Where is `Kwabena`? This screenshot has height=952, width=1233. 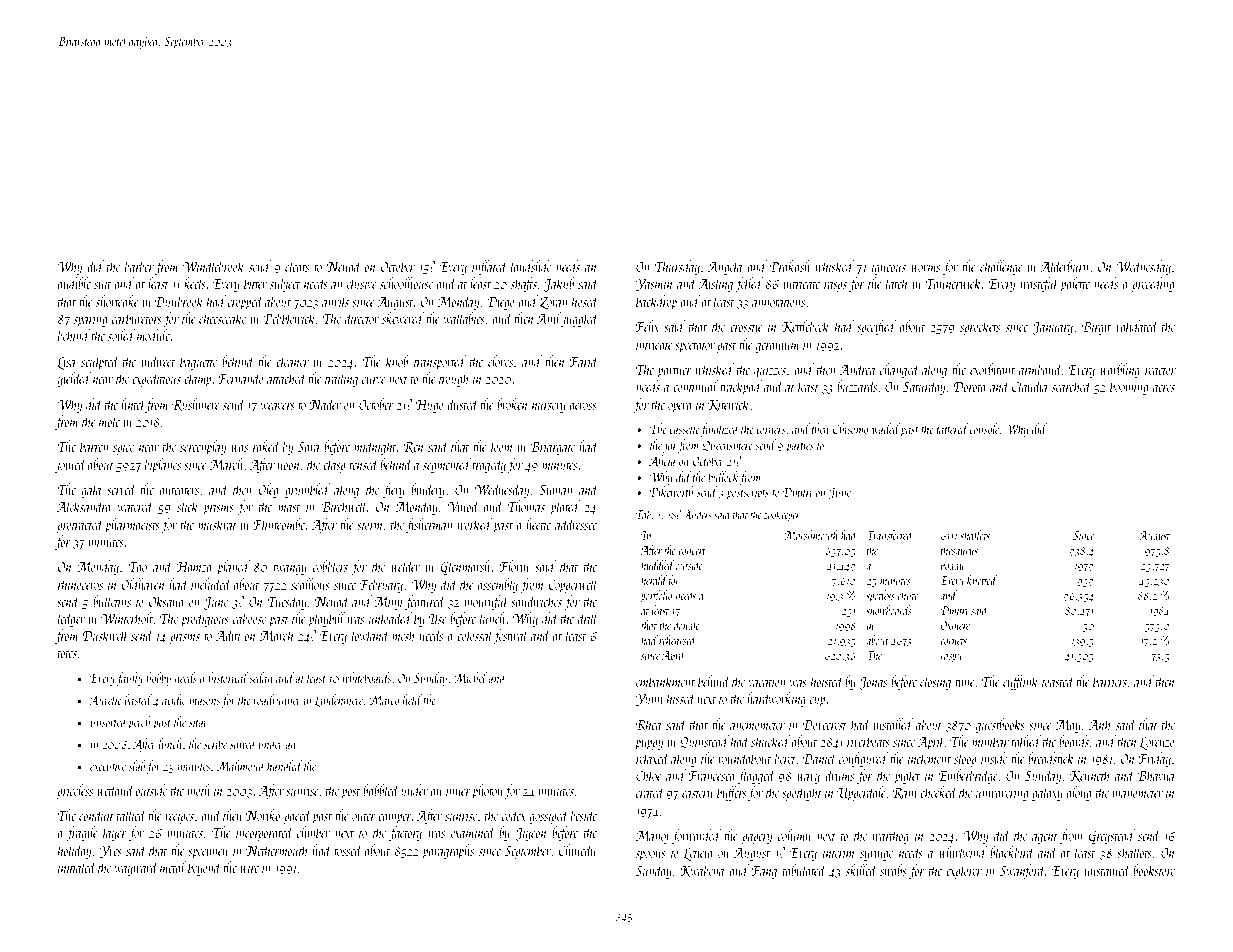 Kwabena is located at coordinates (702, 870).
